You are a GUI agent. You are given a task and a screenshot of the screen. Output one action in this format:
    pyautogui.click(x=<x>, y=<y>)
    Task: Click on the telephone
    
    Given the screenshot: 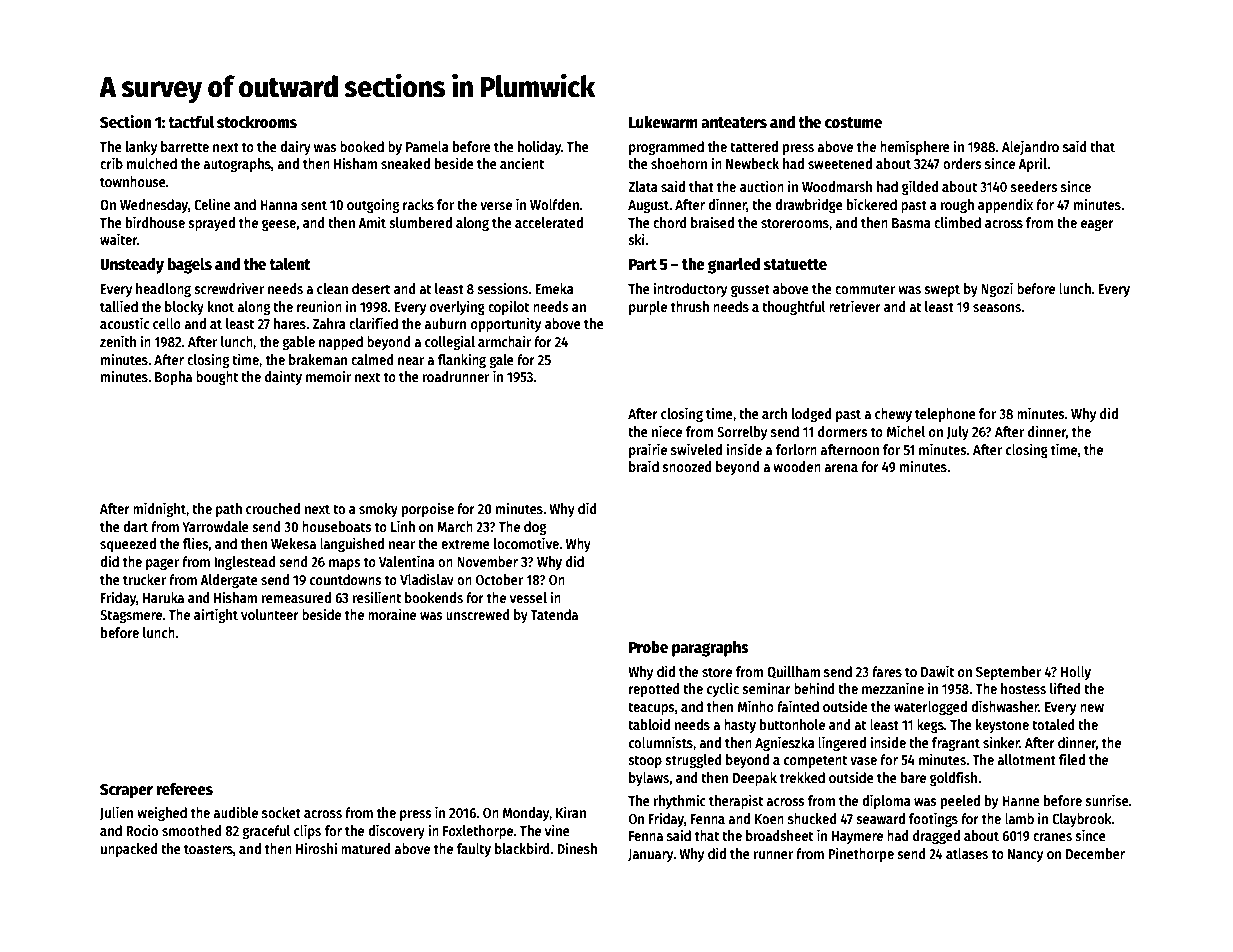 What is the action you would take?
    pyautogui.click(x=945, y=415)
